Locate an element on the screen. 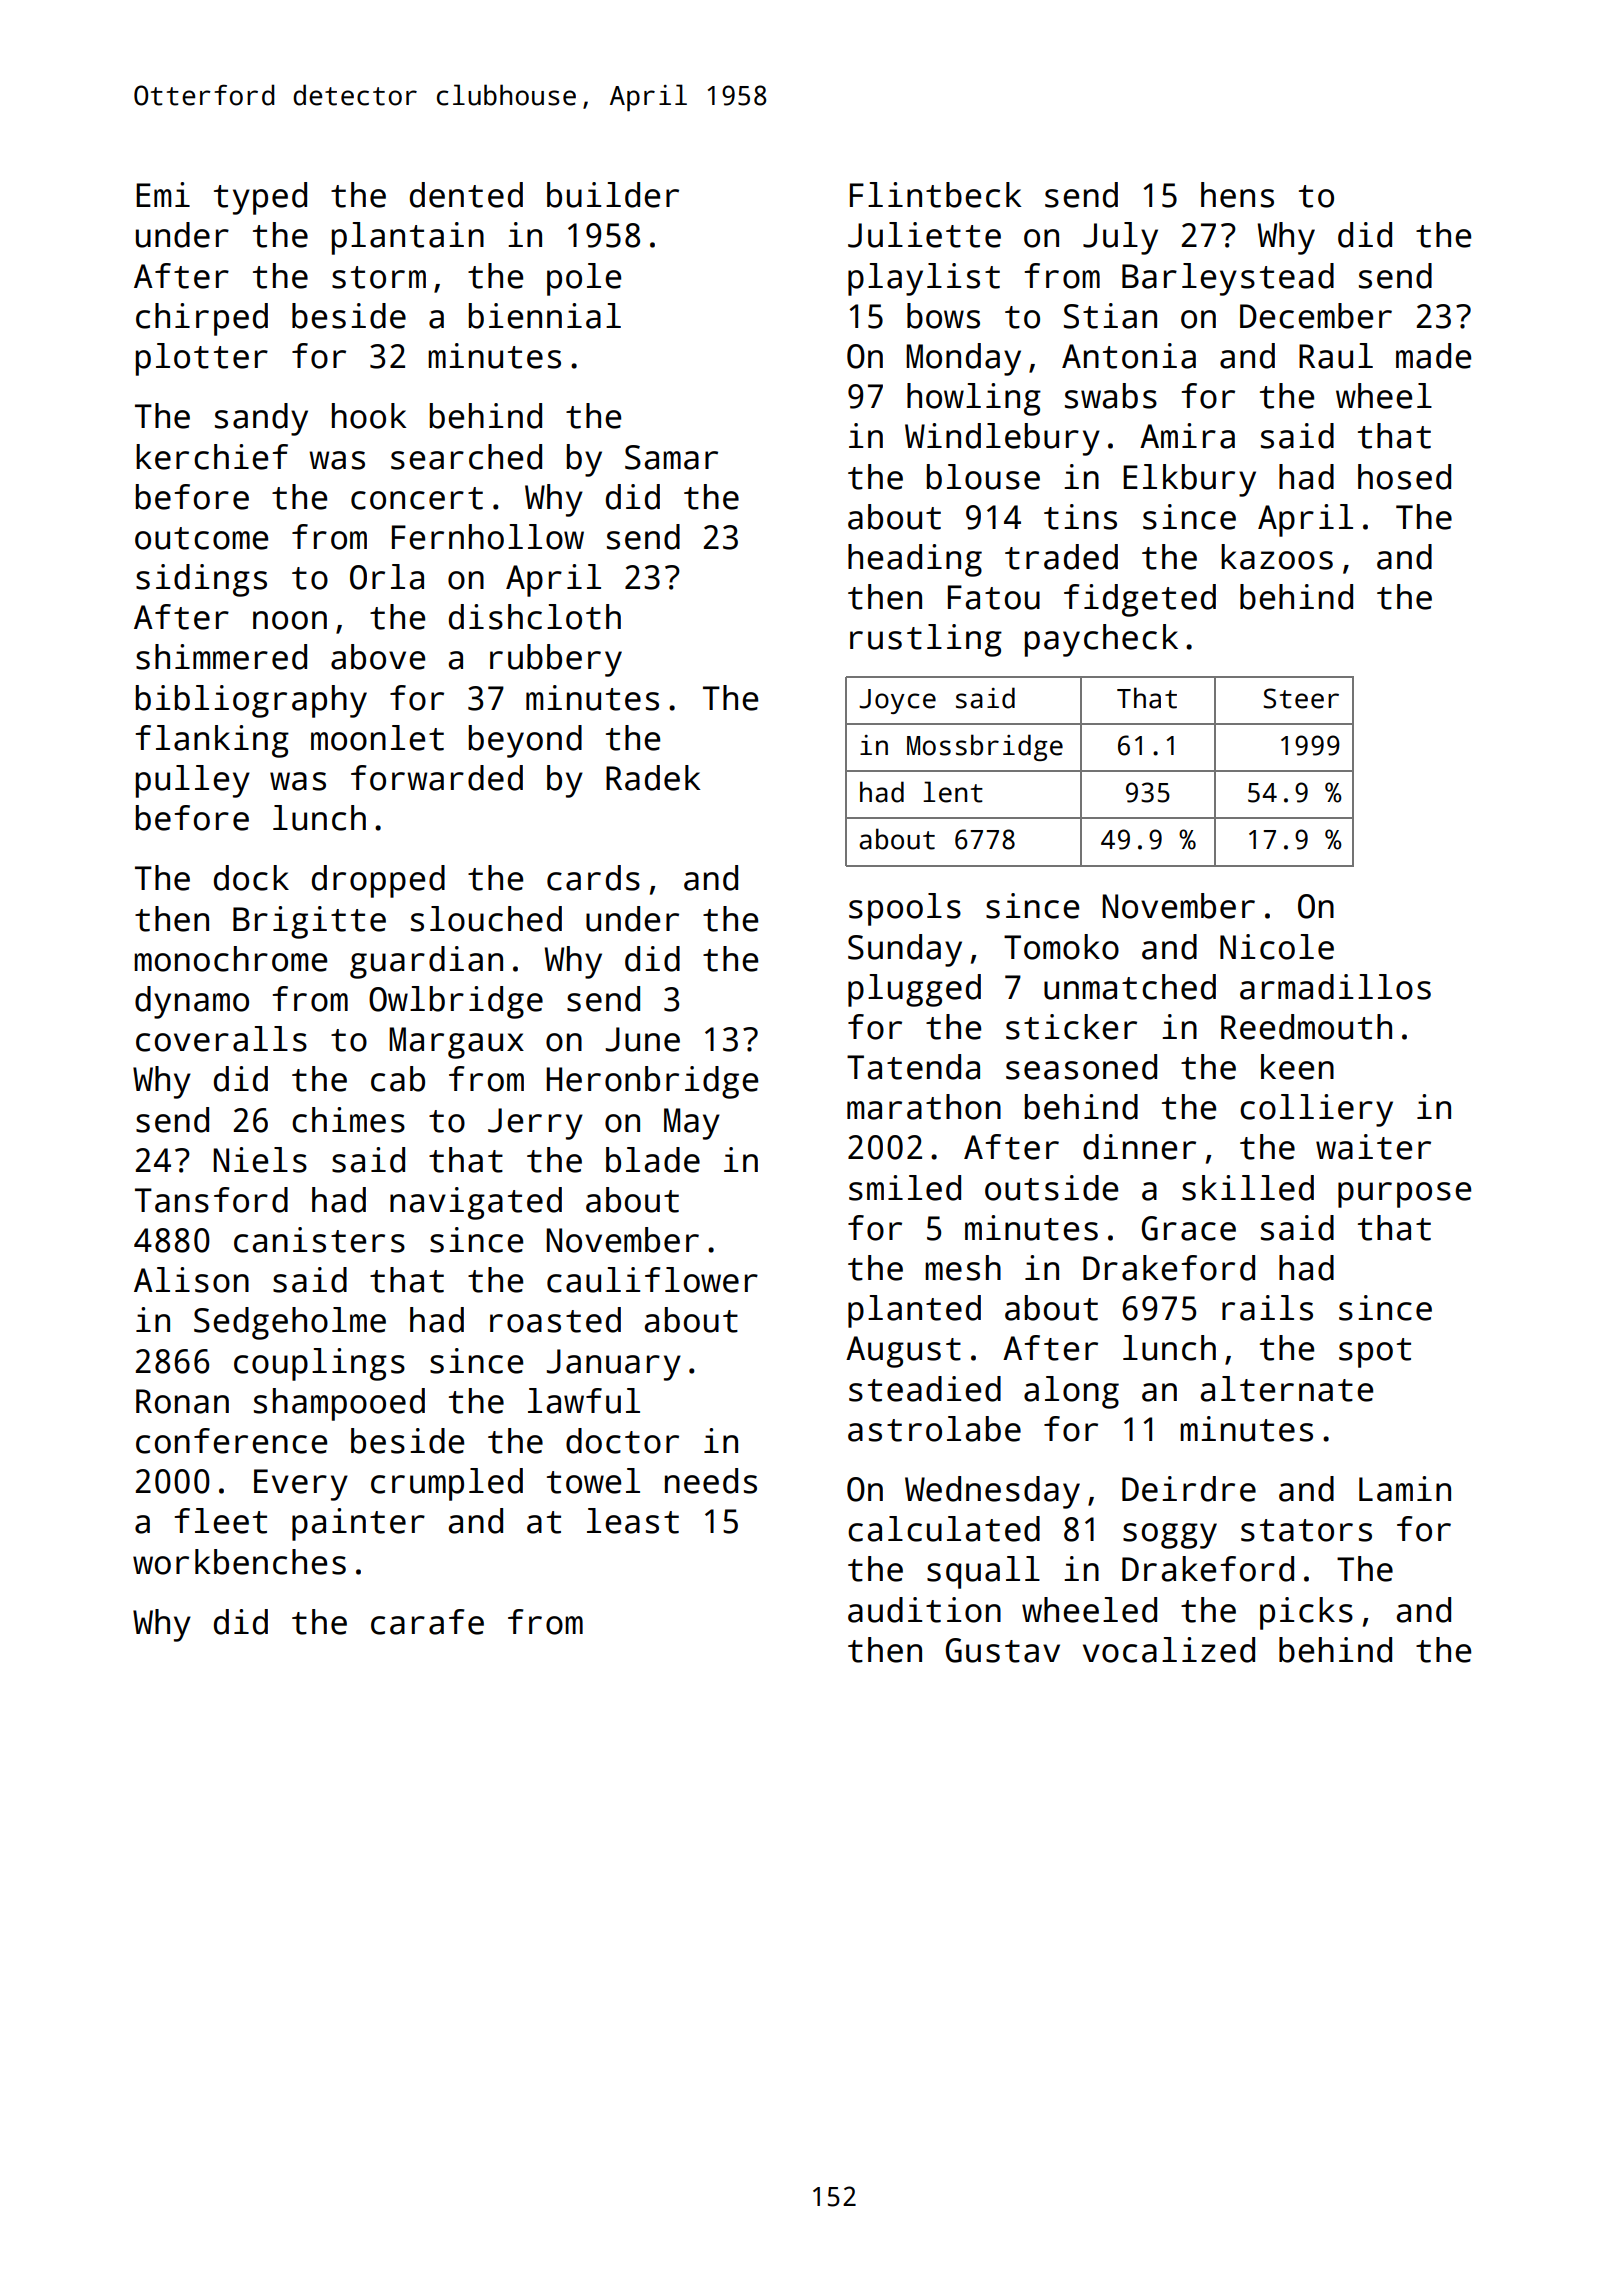 This screenshot has width=1620, height=2292. hens is located at coordinates (1237, 195).
